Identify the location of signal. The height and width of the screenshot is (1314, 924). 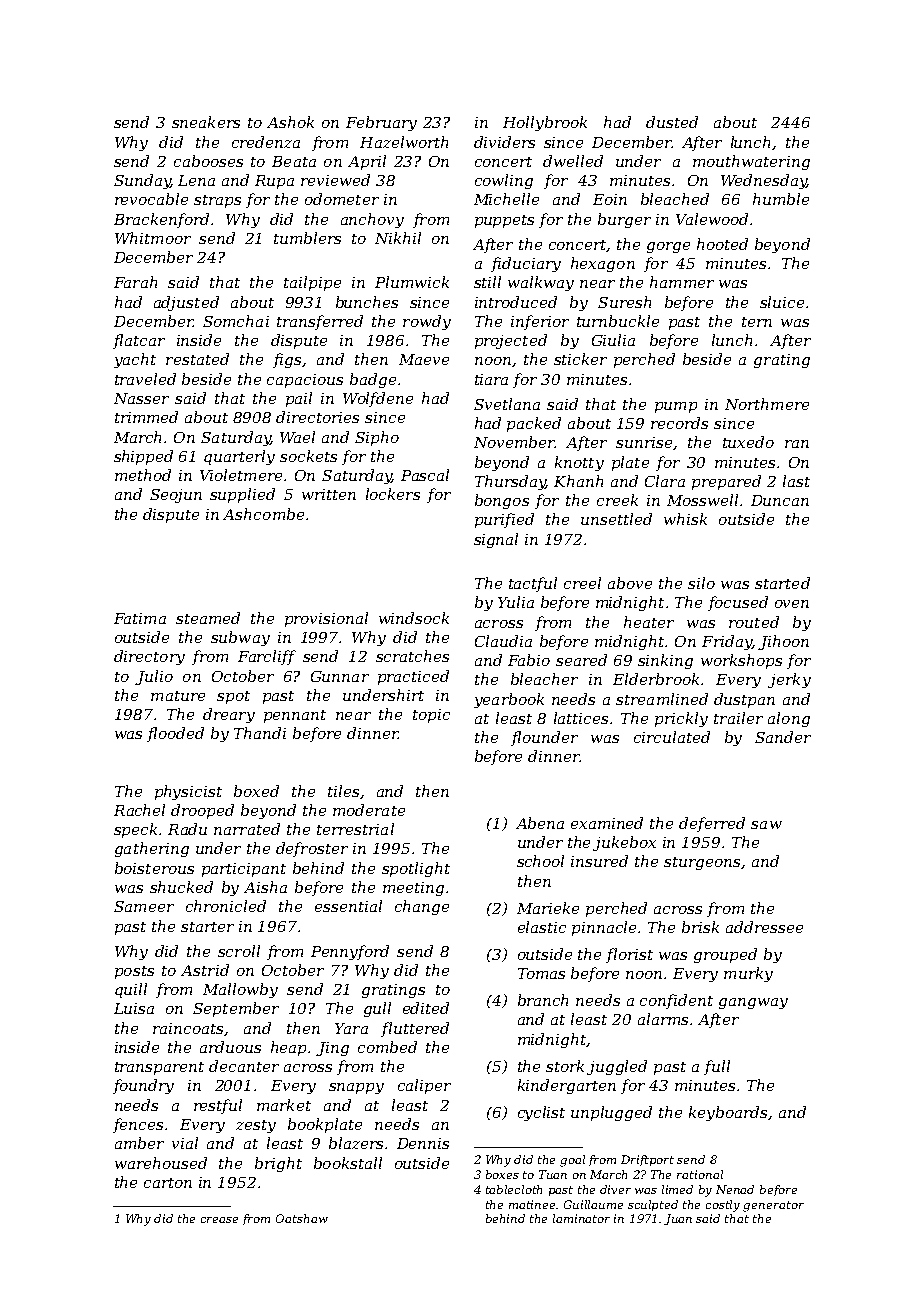
(496, 540).
